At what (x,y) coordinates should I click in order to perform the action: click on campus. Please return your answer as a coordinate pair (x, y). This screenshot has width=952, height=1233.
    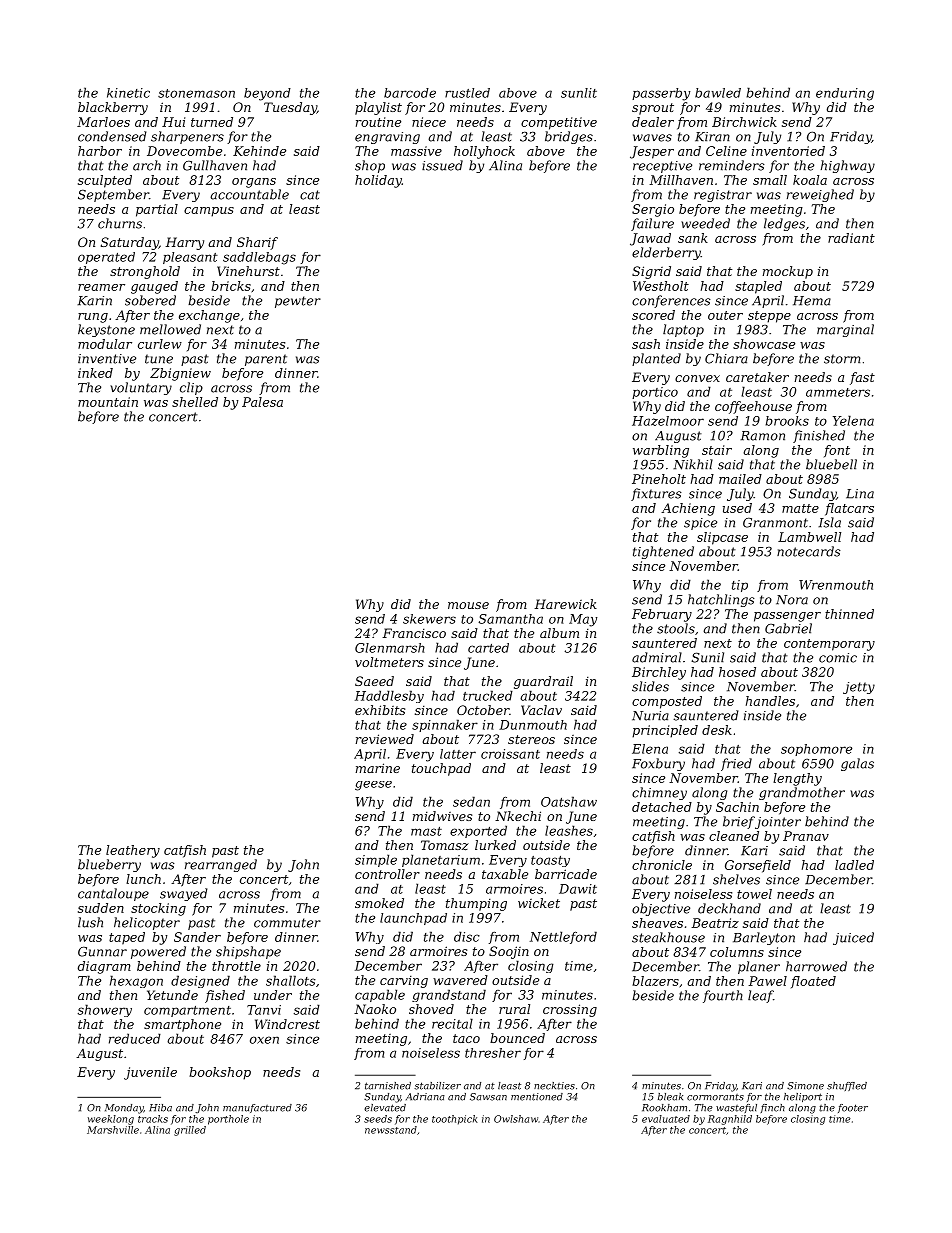
    Looking at the image, I should click on (209, 212).
